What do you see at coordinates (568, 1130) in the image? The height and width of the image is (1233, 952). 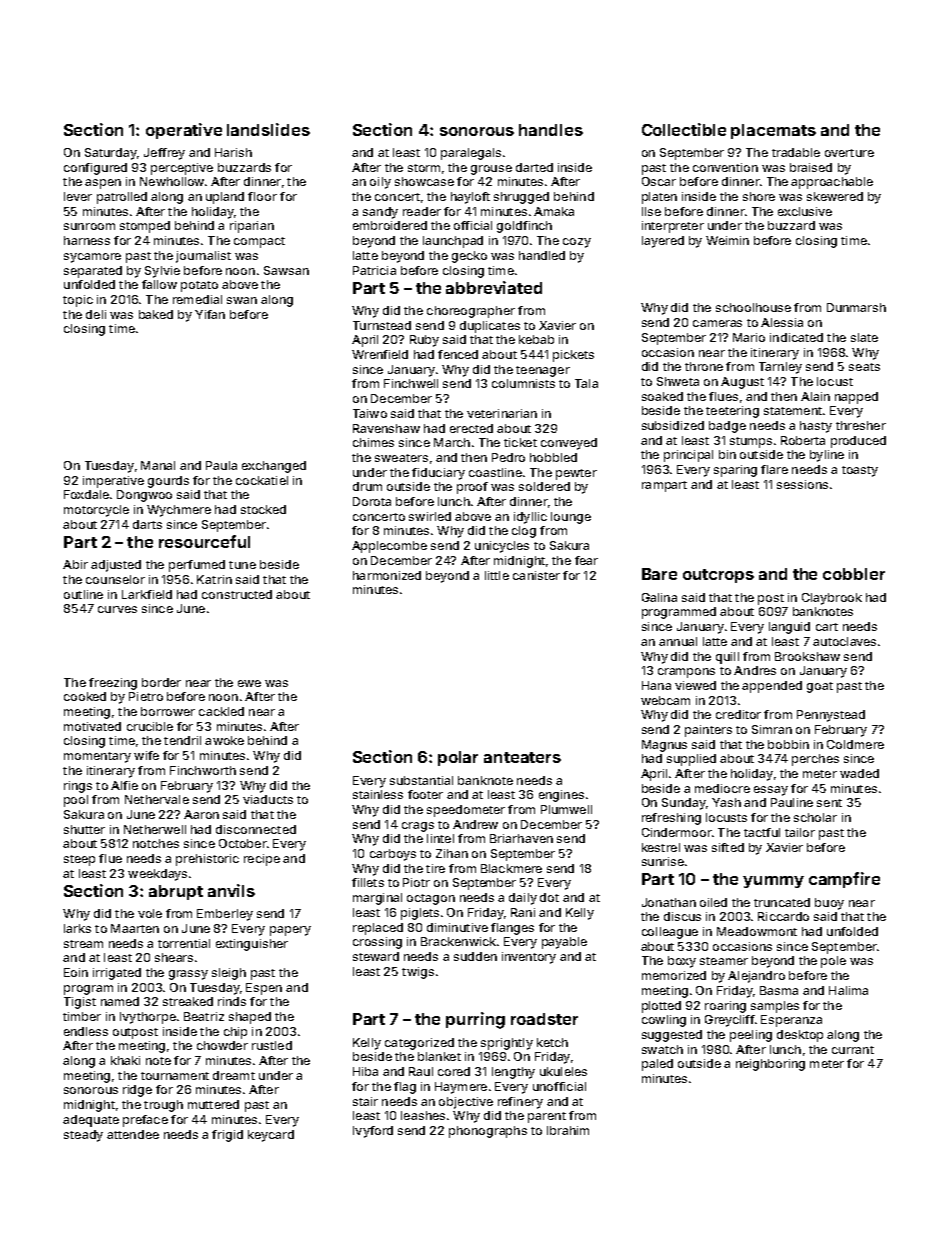 I see `Ibrahim` at bounding box center [568, 1130].
